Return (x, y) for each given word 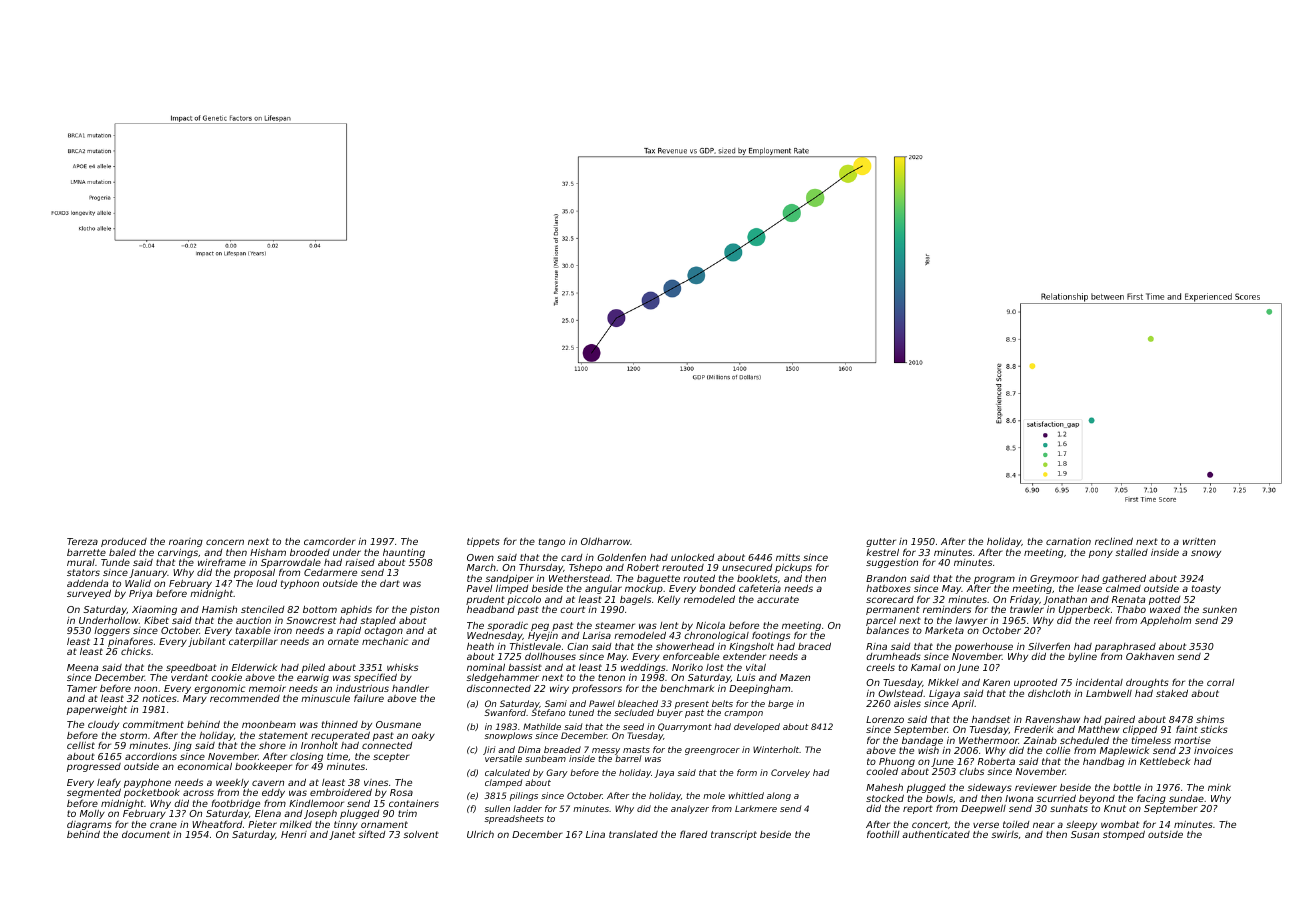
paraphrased (1125, 648)
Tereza (82, 541)
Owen (480, 557)
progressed (94, 767)
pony (1101, 554)
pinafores (130, 642)
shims (1210, 719)
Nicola (710, 625)
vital (756, 667)
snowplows (508, 736)
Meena (82, 667)
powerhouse (984, 647)
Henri (294, 834)
